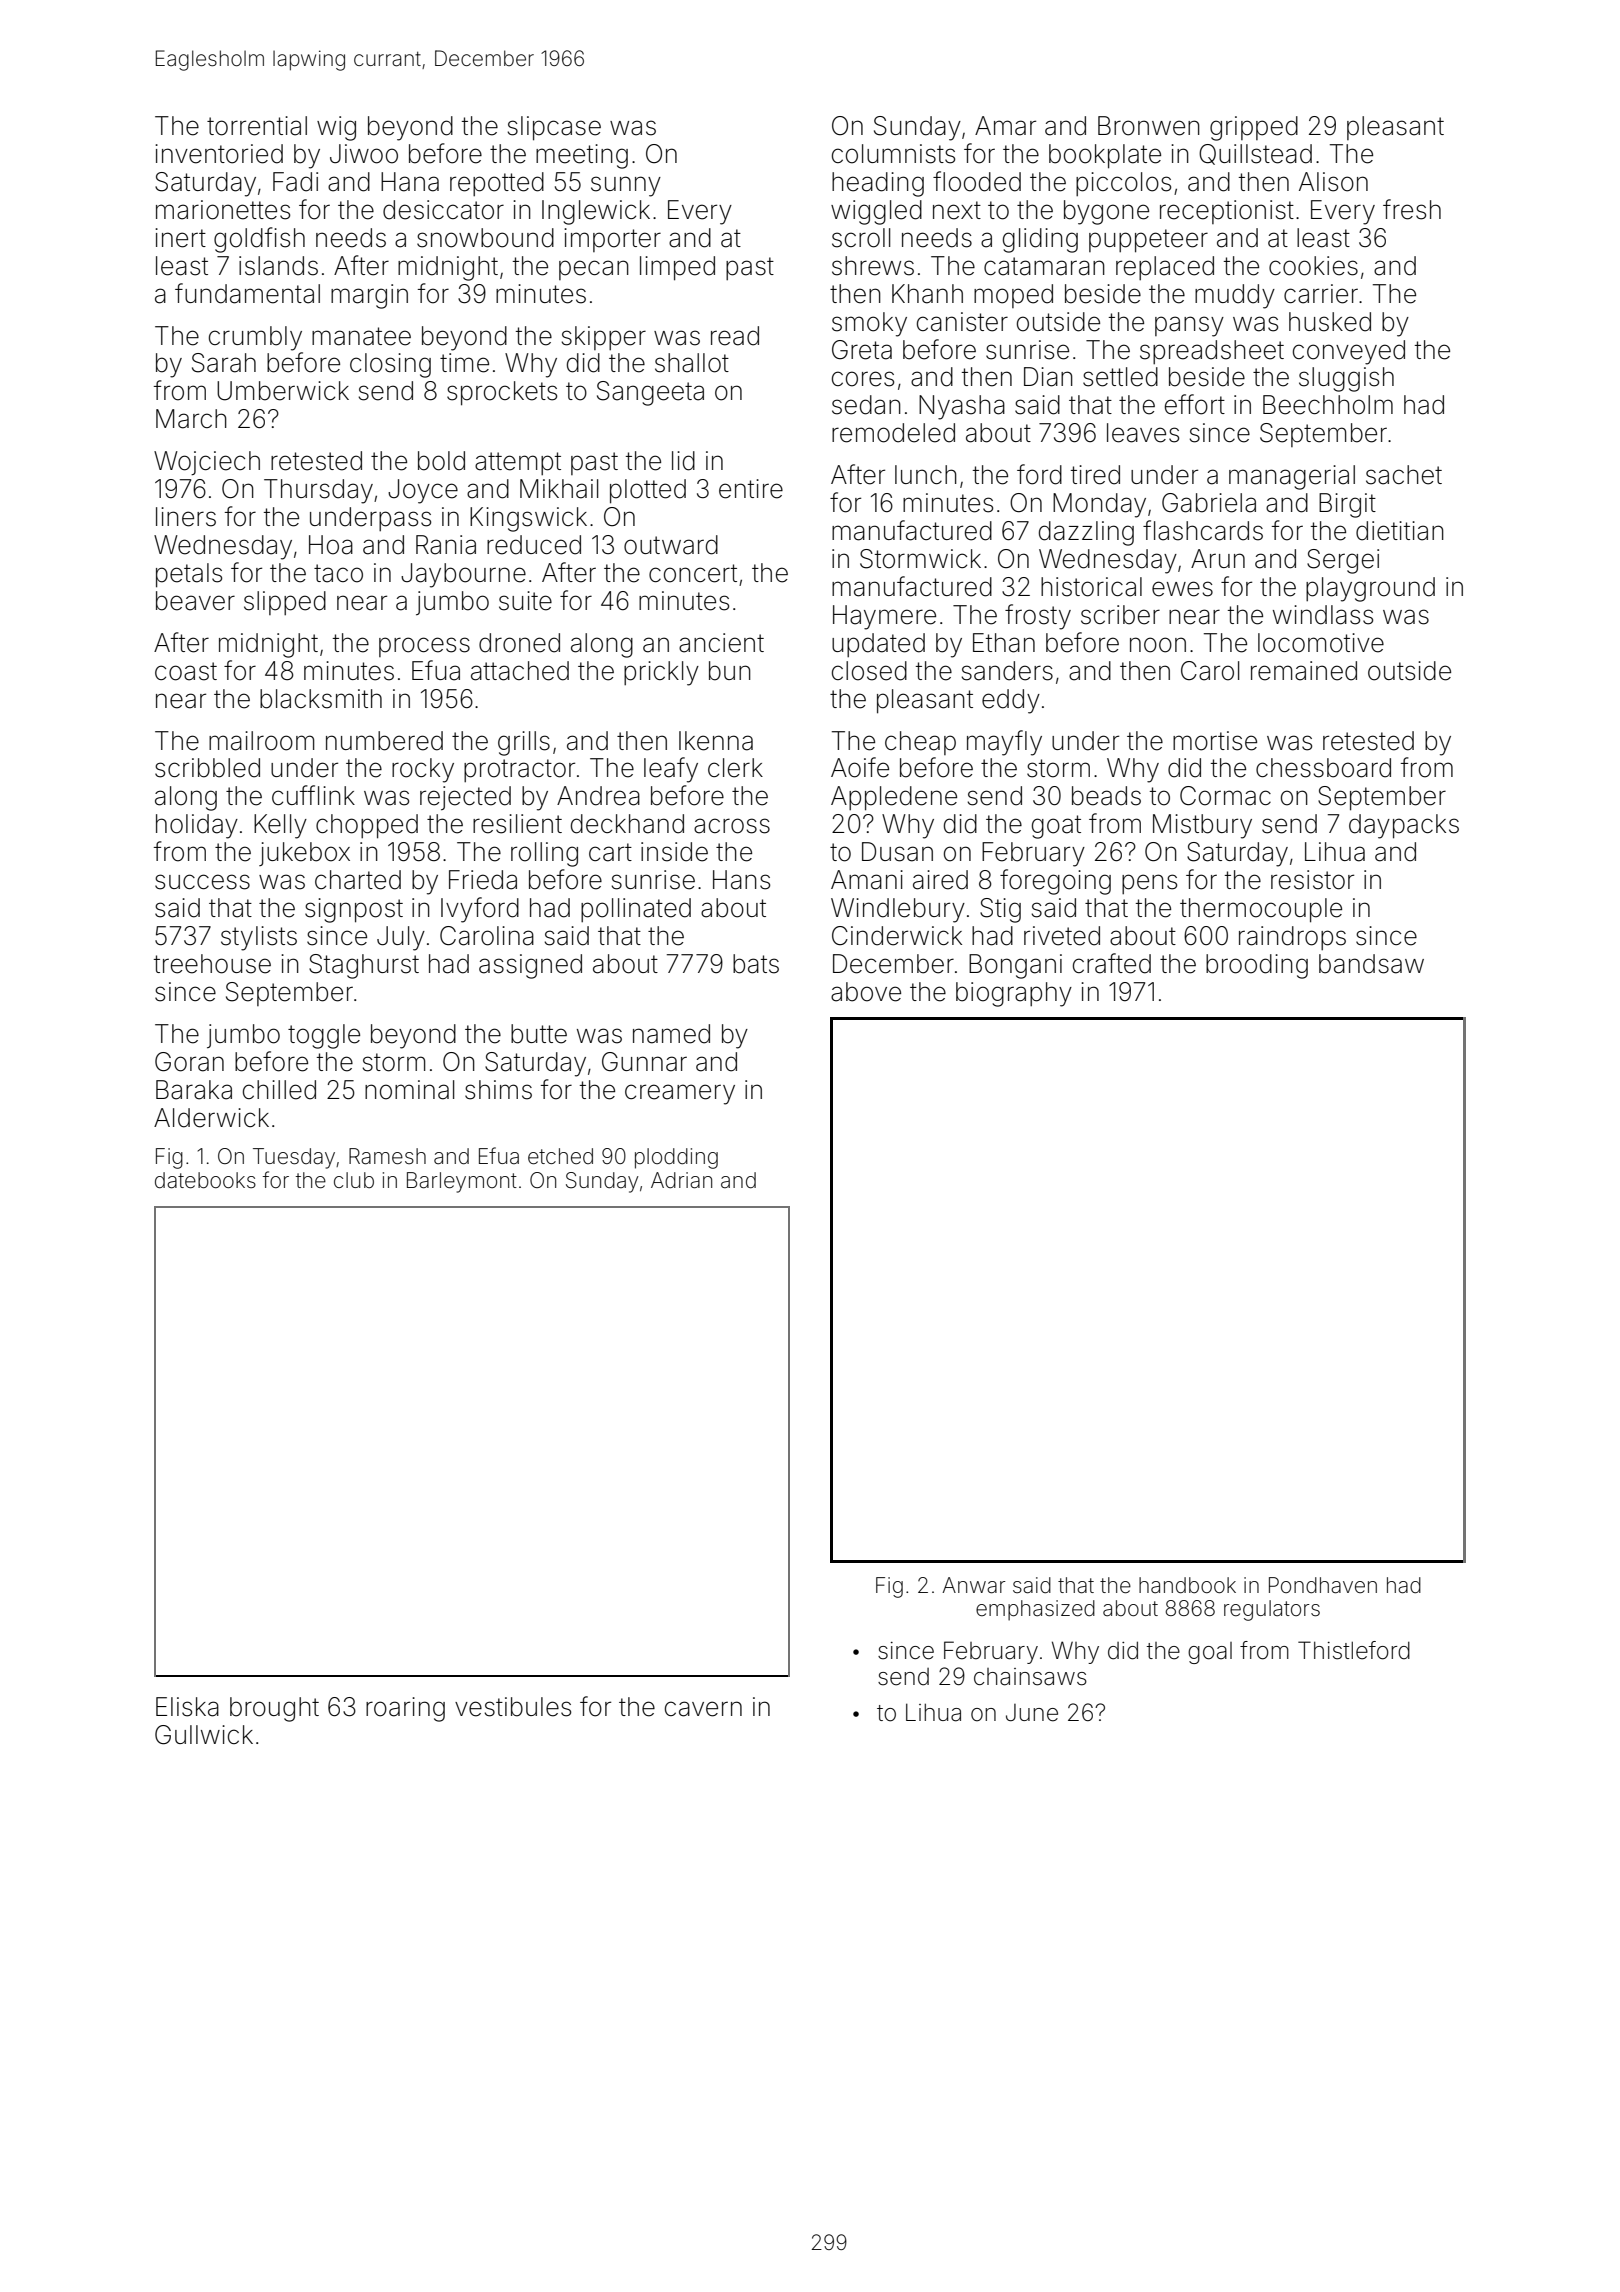  I want to click on Eliska, so click(187, 1707).
